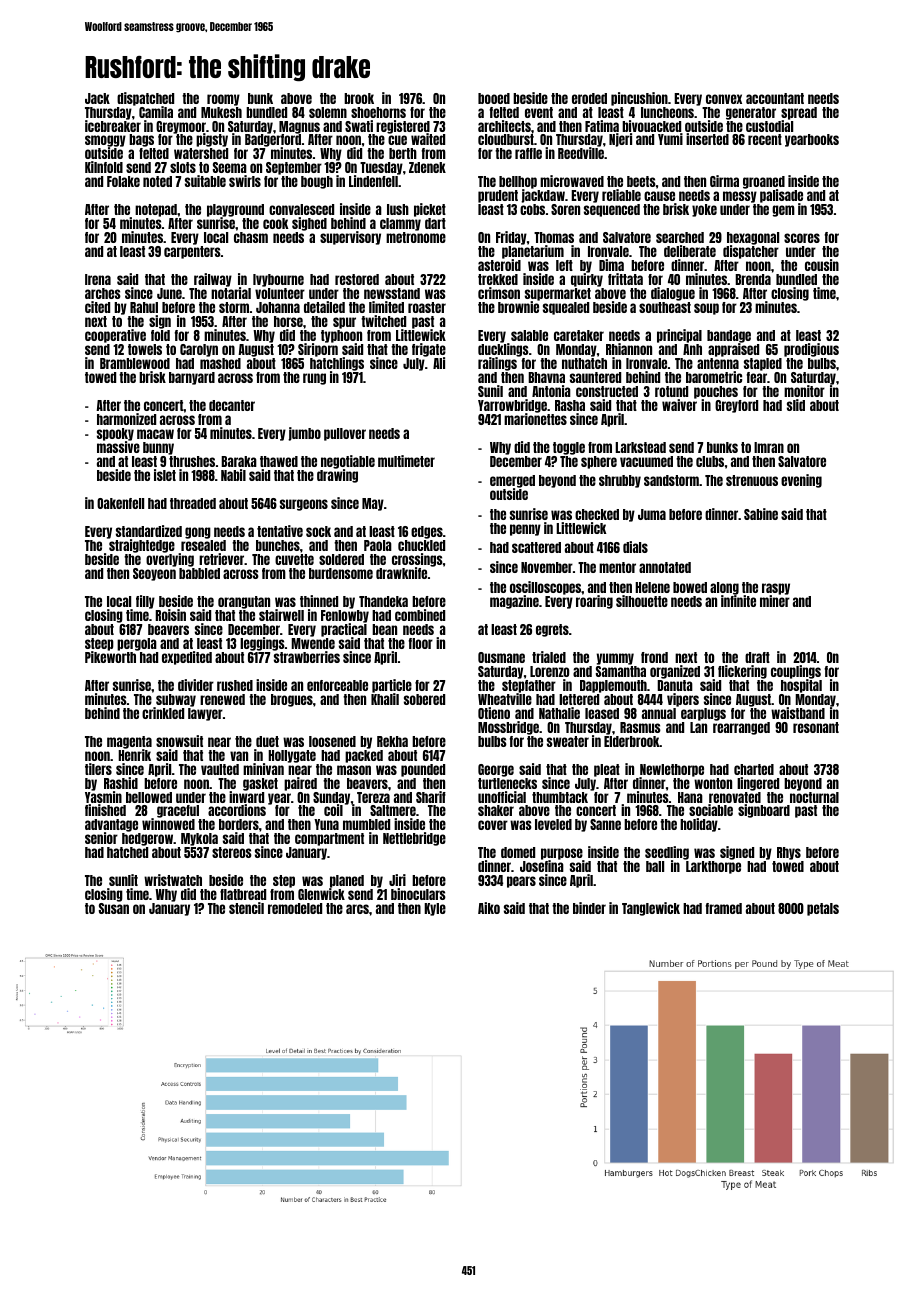 Image resolution: width=924 pixels, height=1308 pixels. Describe the element at coordinates (680, 237) in the image. I see `searched` at that location.
